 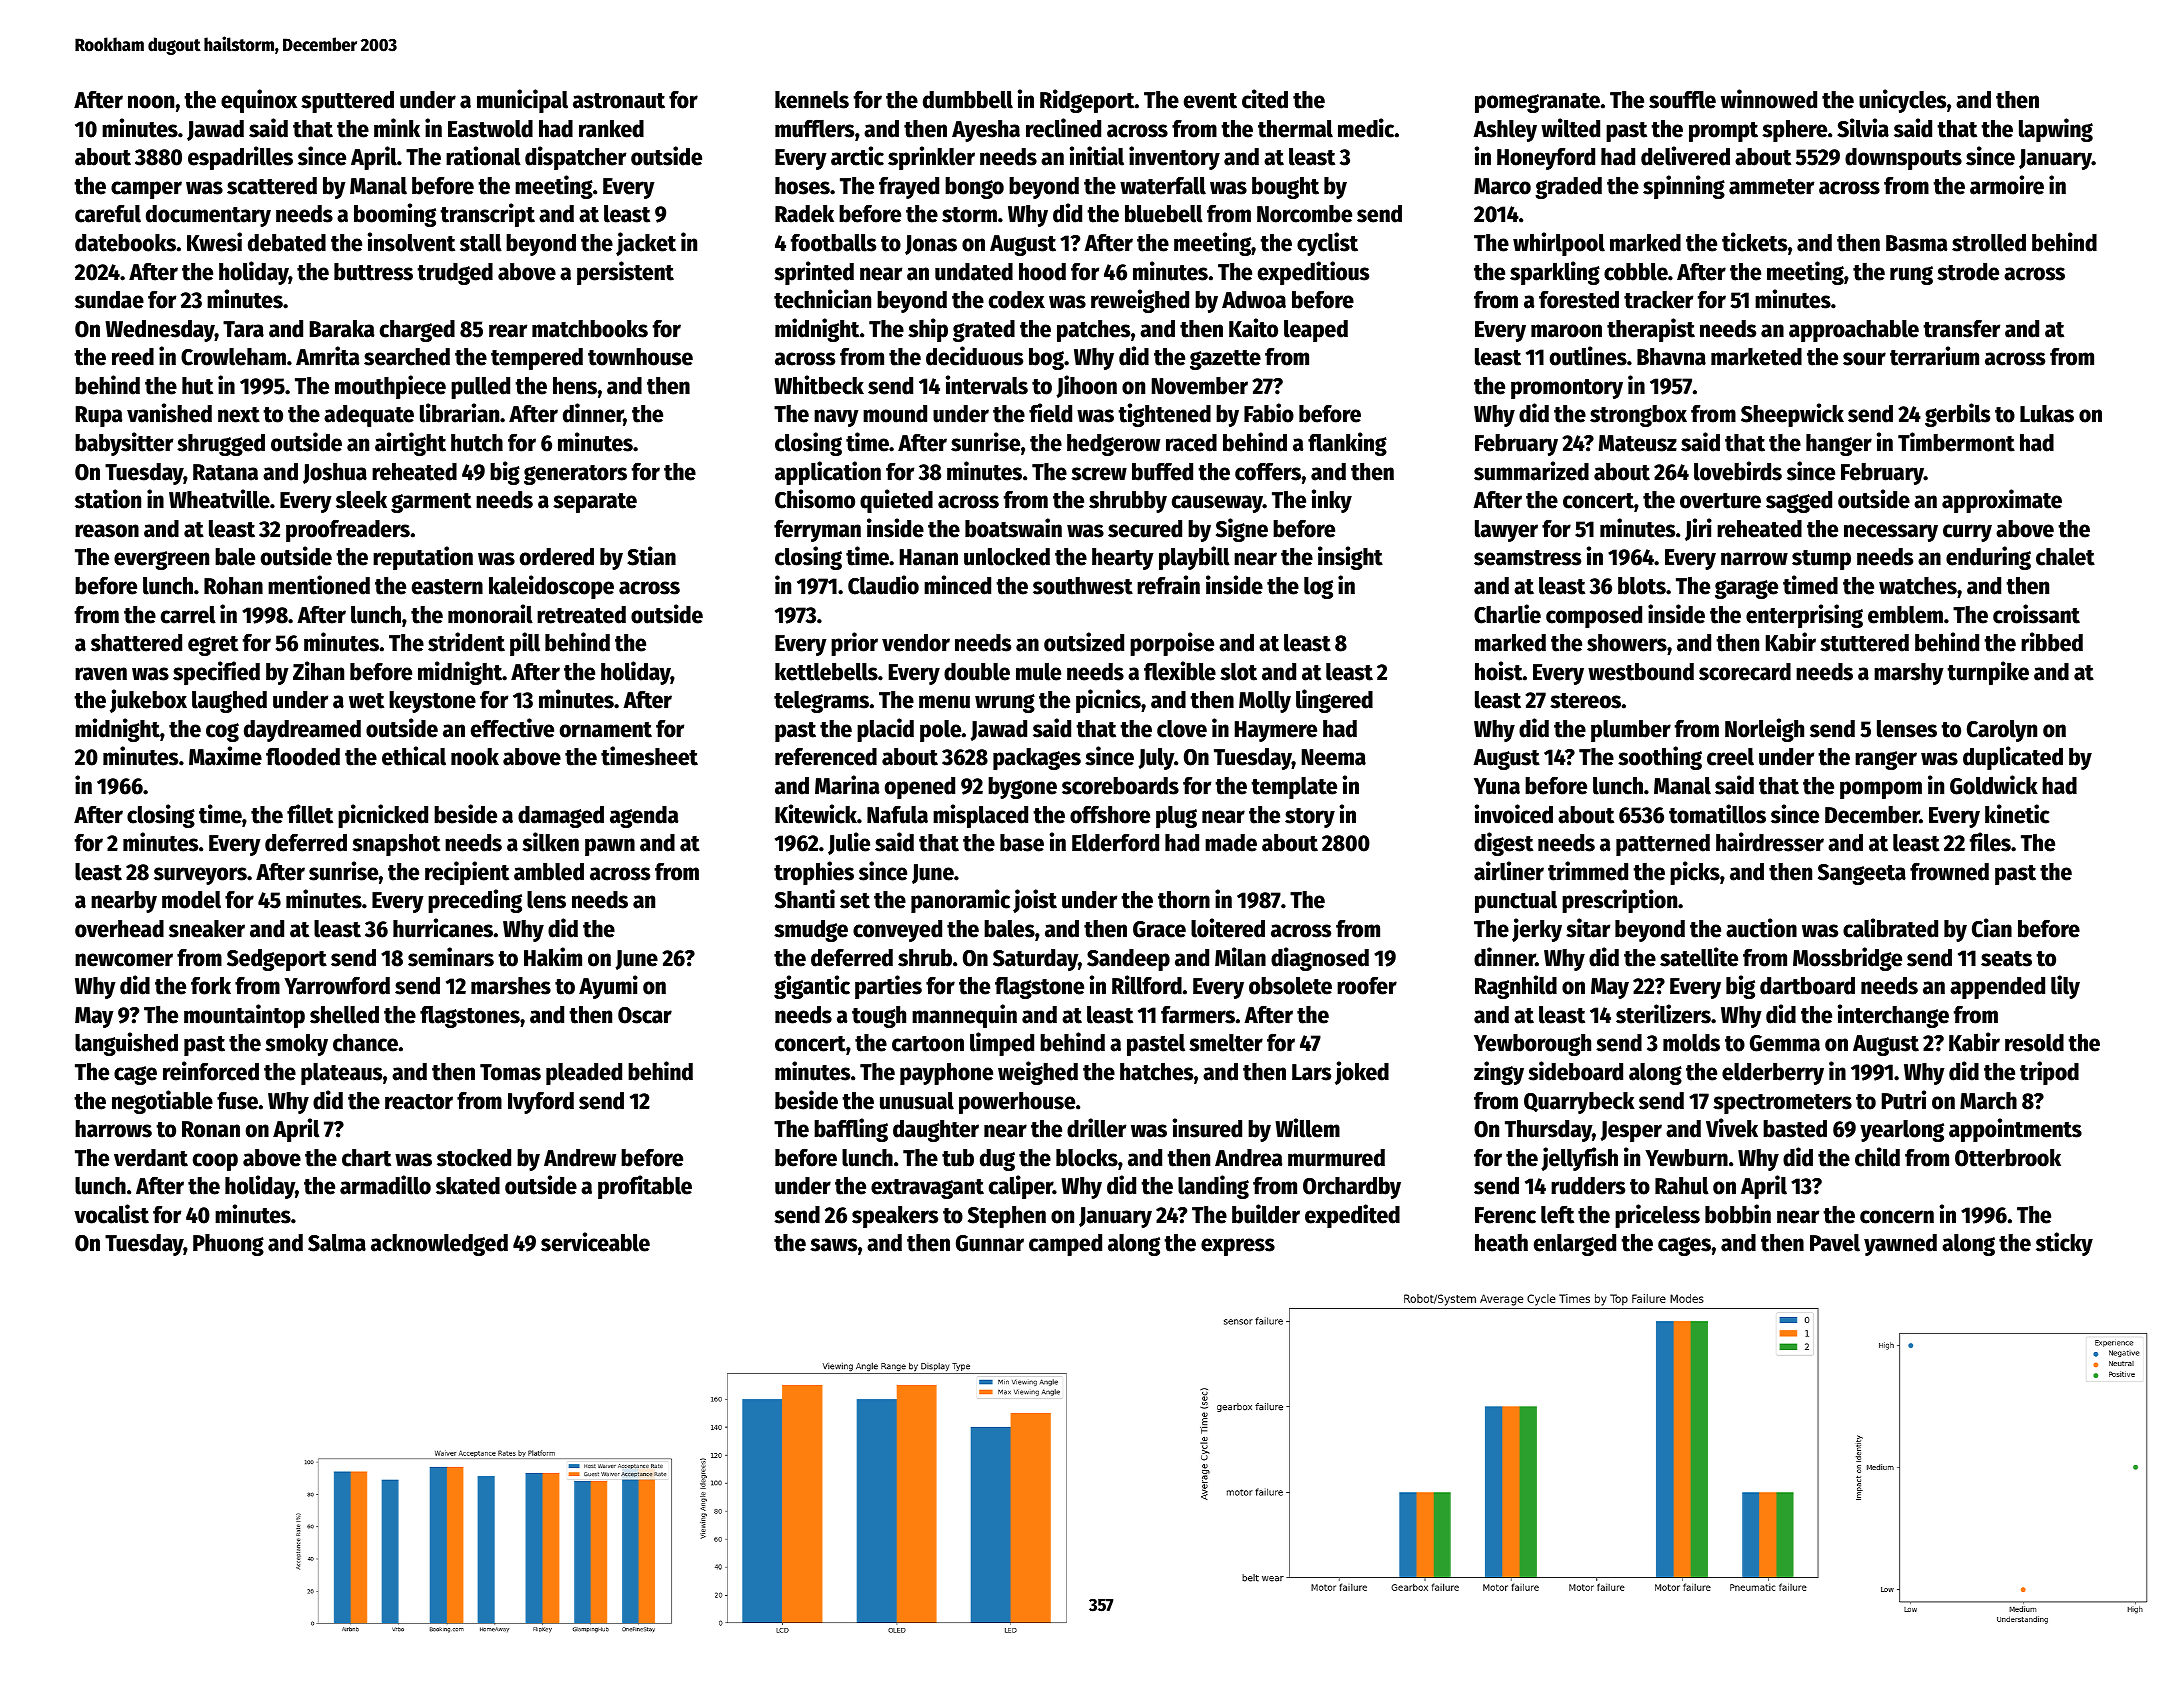 I want to click on trudged, so click(x=455, y=274).
